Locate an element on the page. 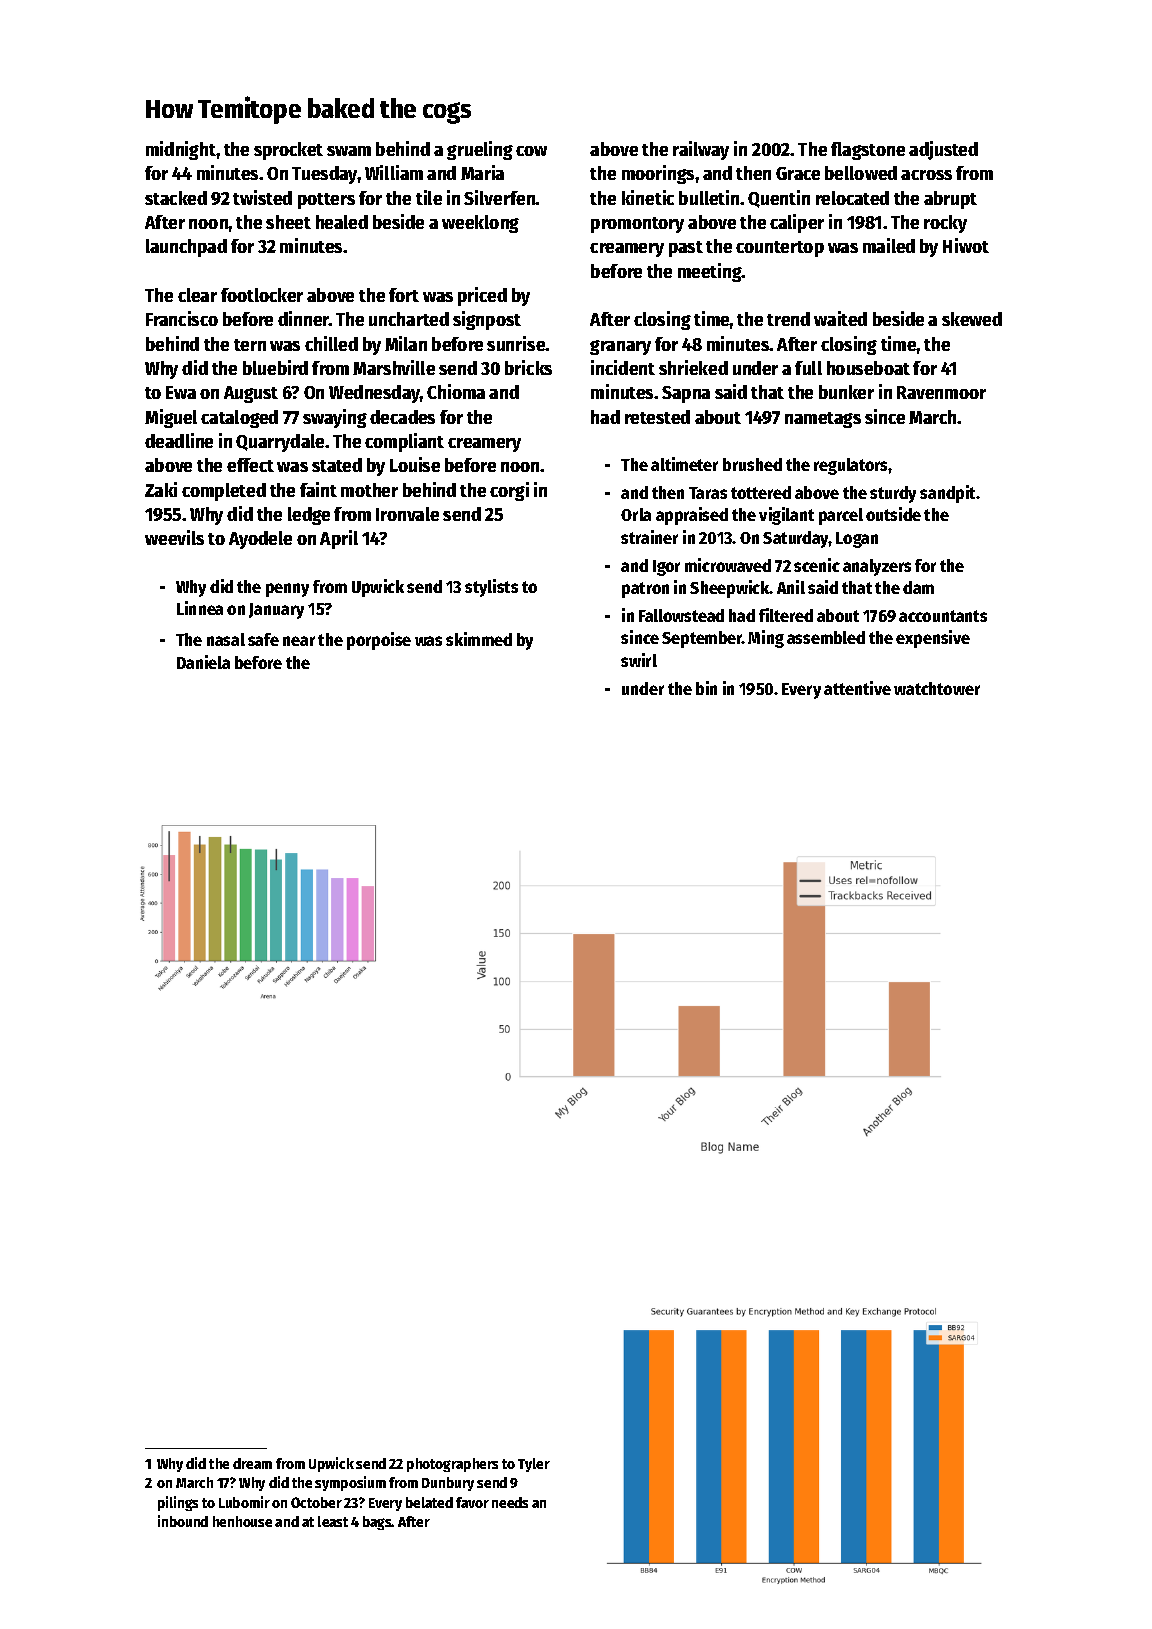 The width and height of the image is (1152, 1629). needs is located at coordinates (510, 1502).
